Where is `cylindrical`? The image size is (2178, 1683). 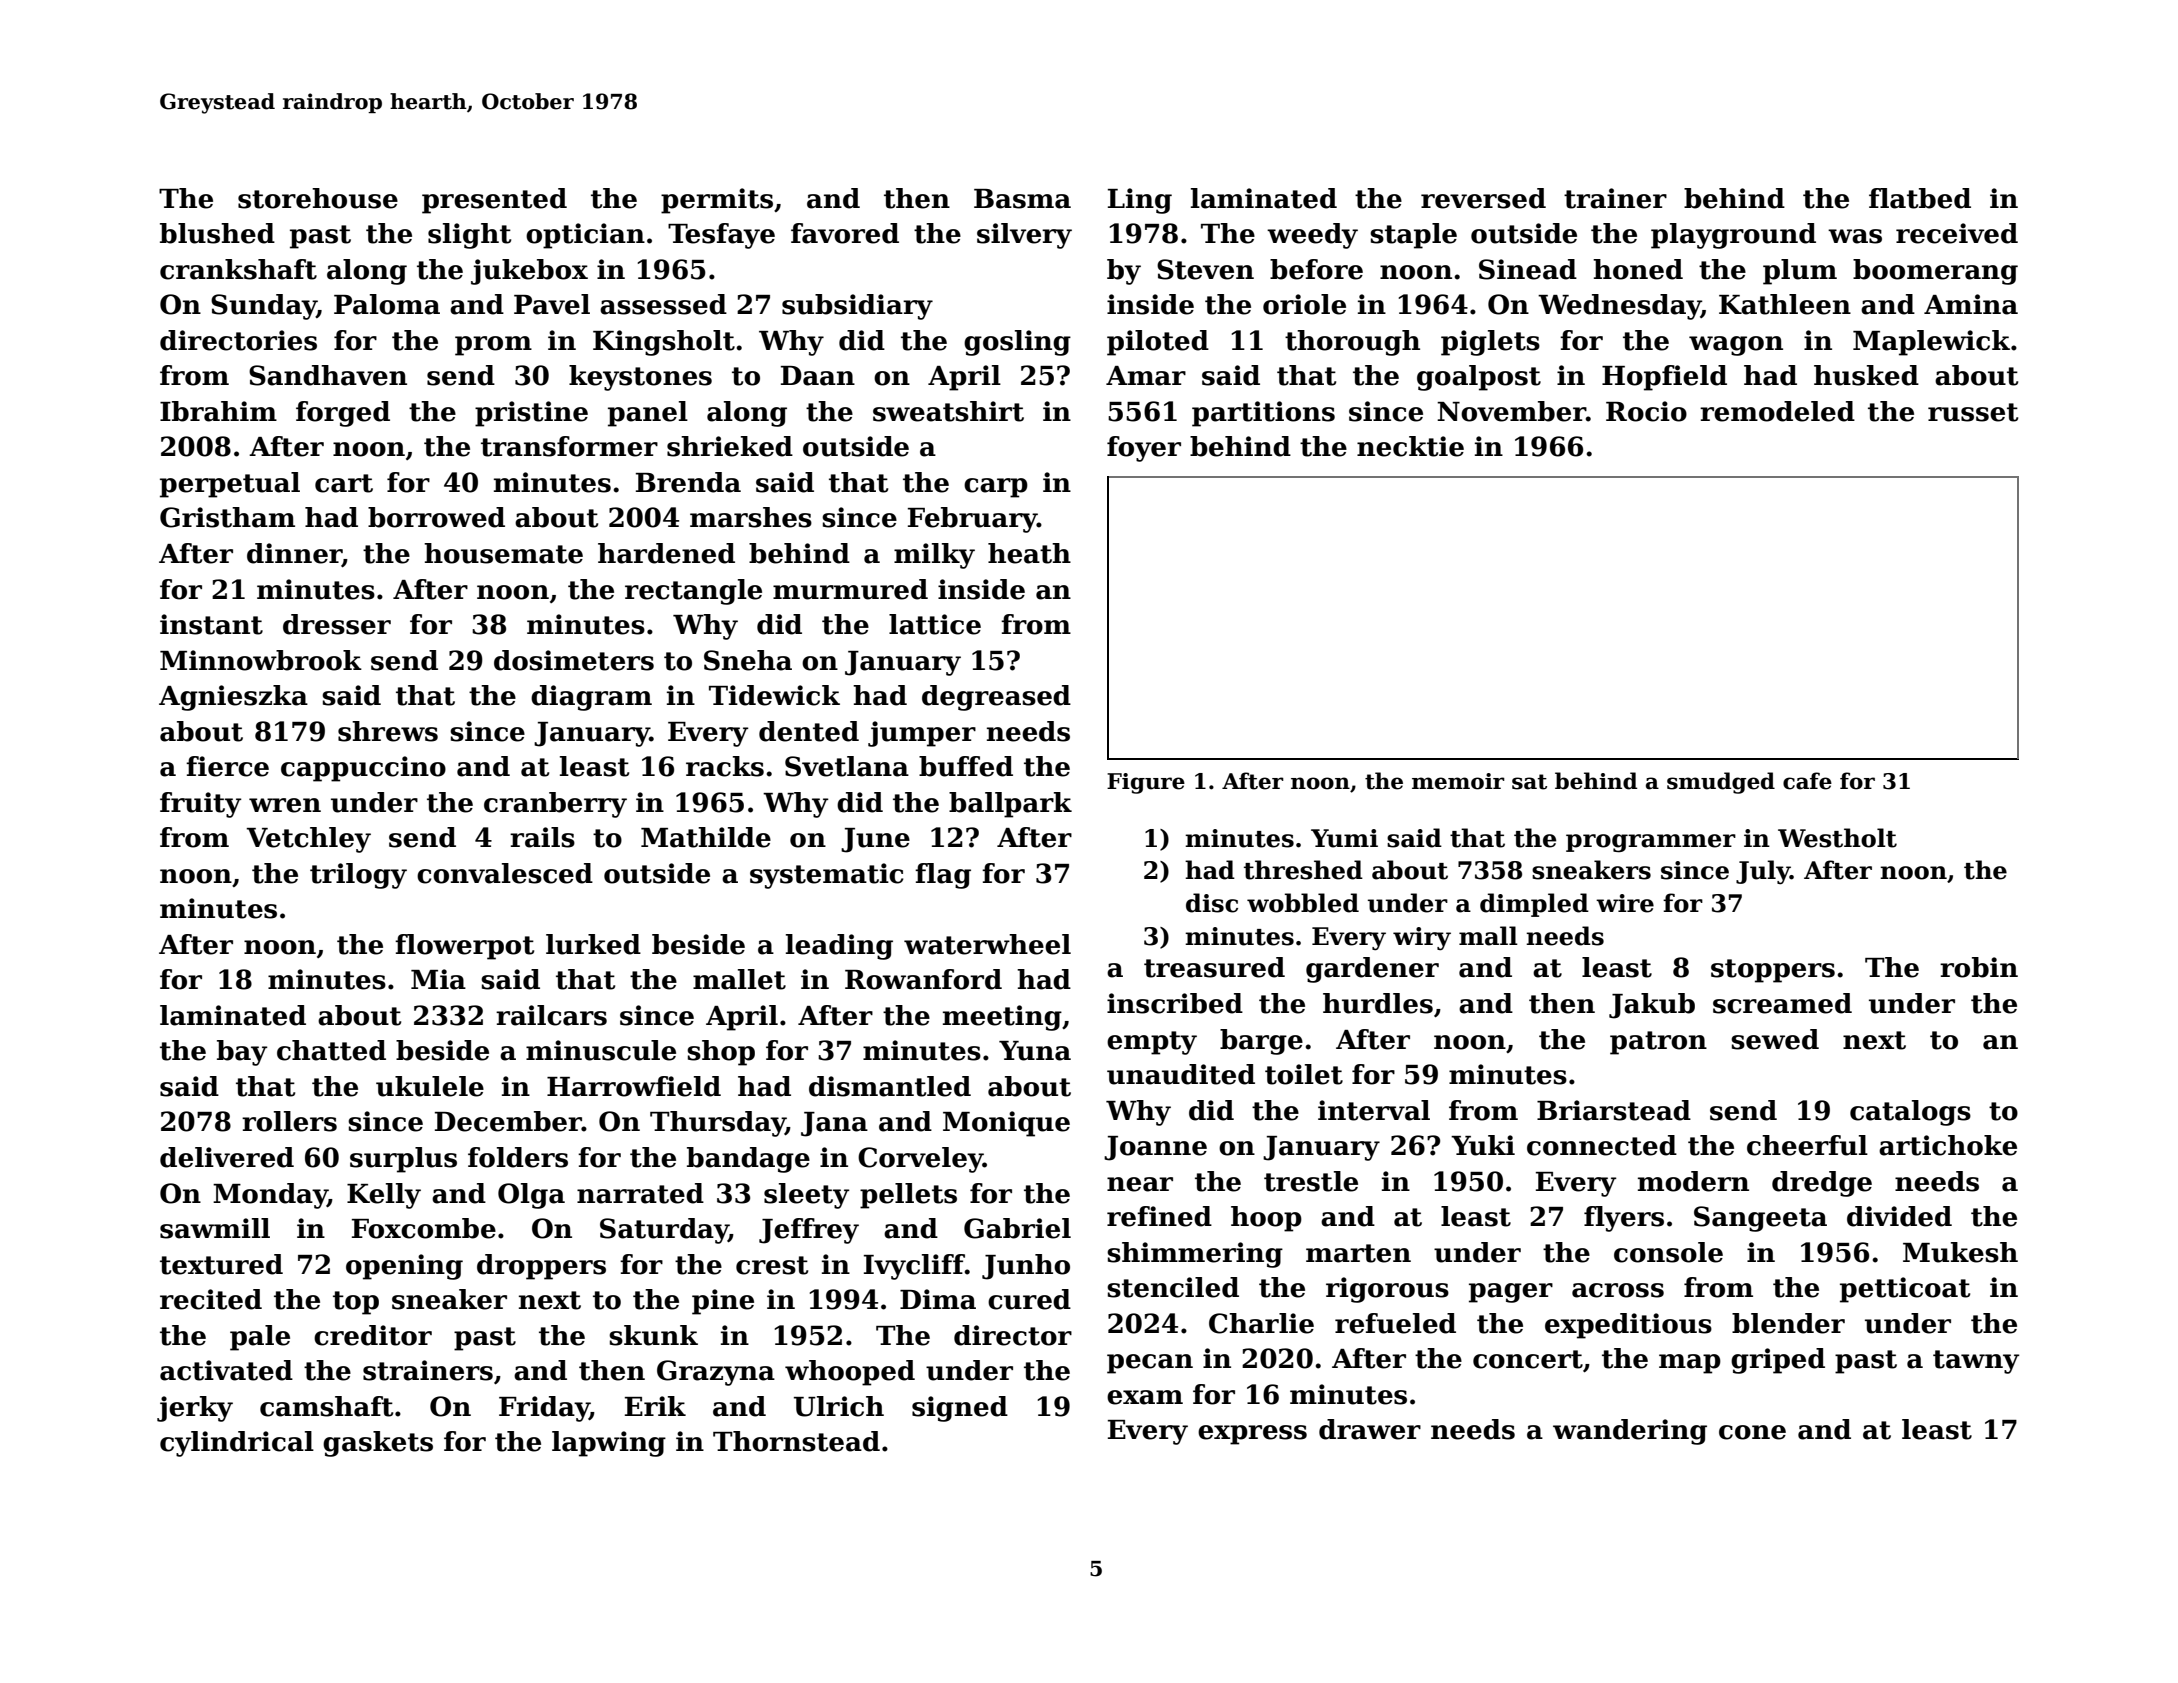
cylindrical is located at coordinates (237, 1444).
